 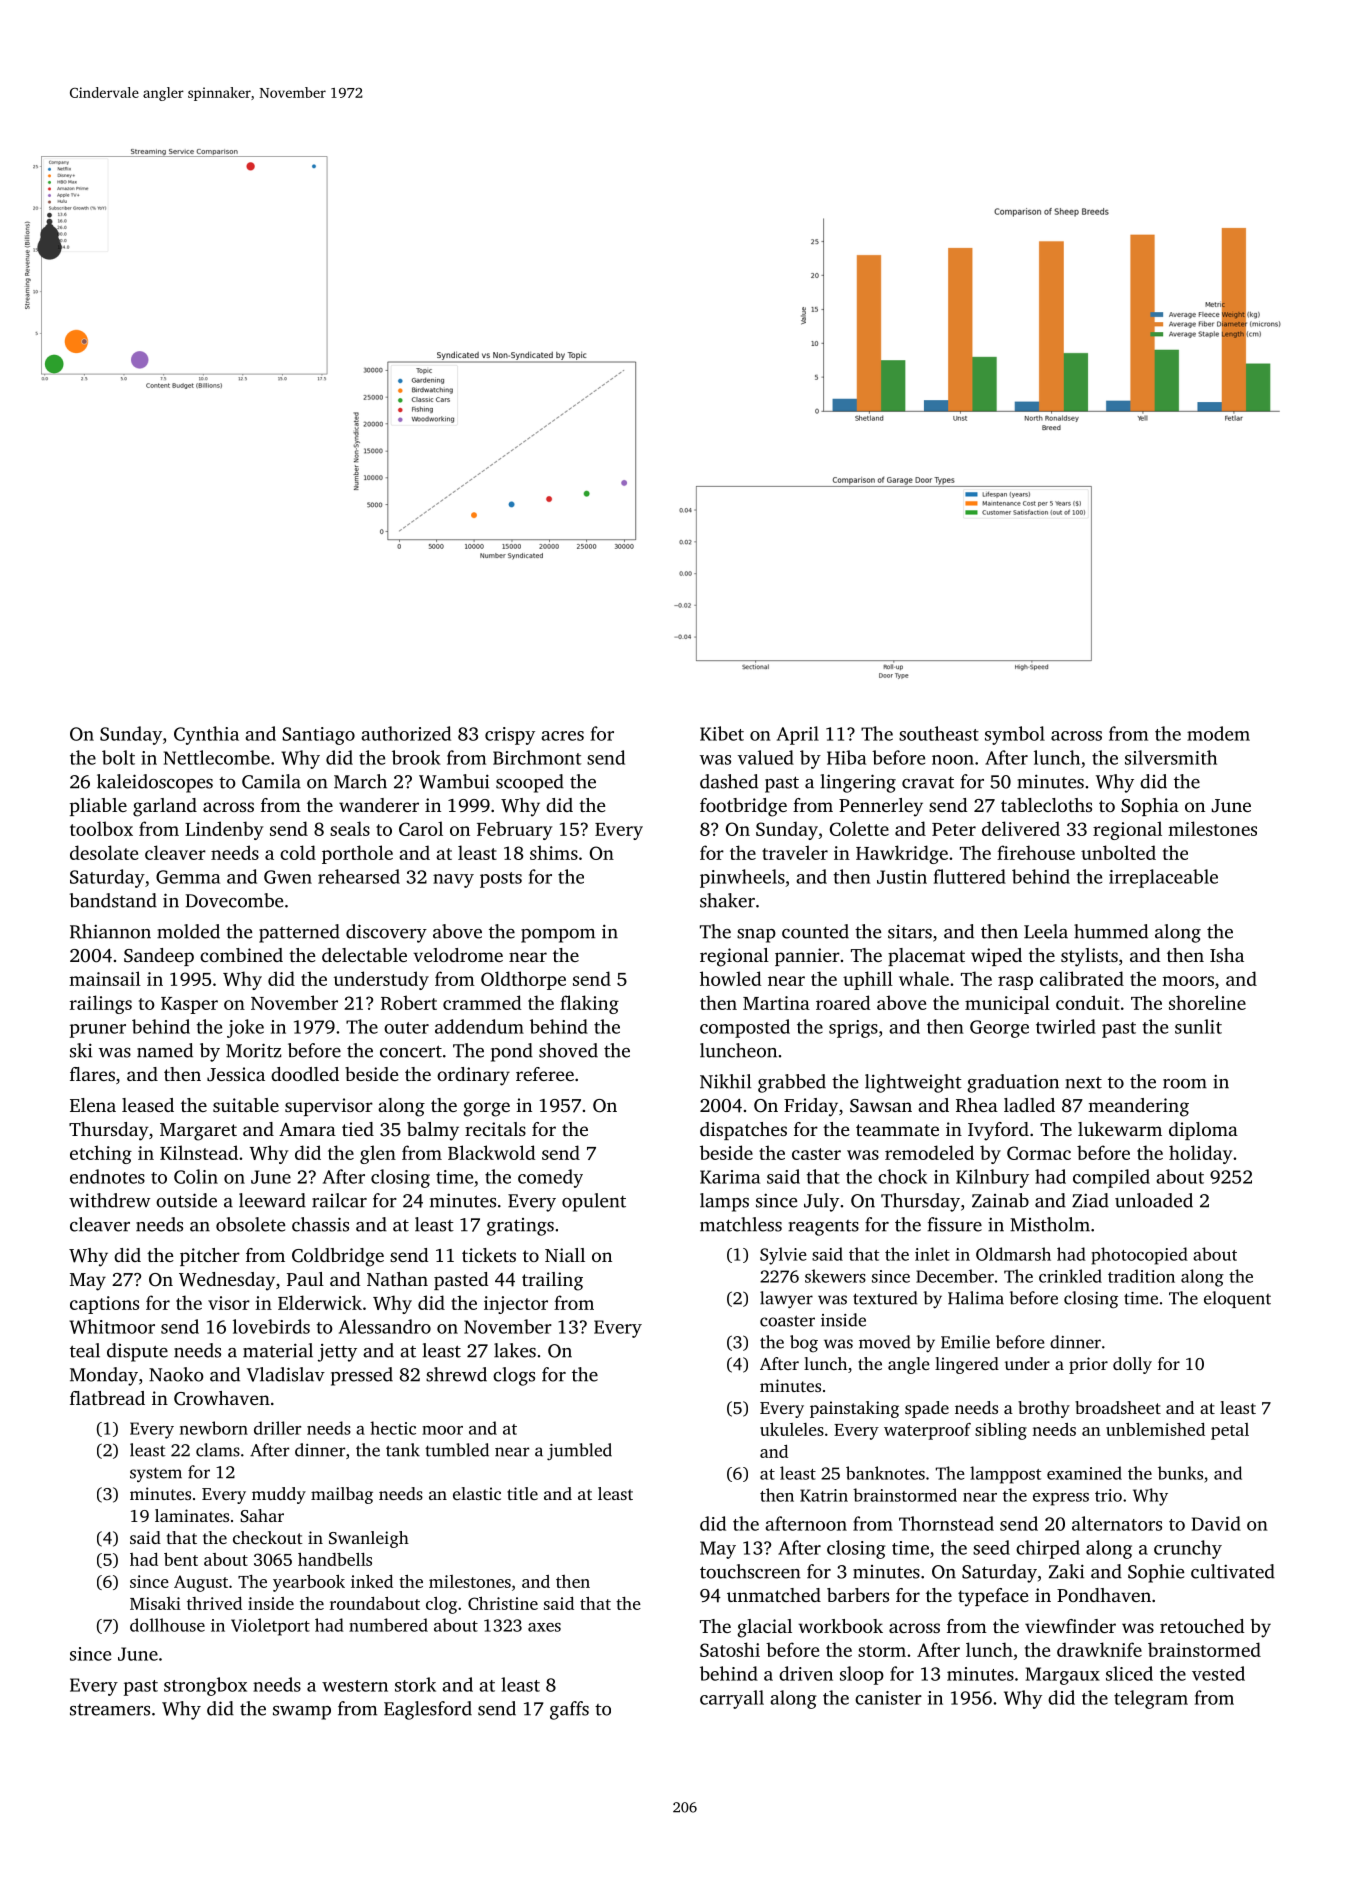 I want to click on gaffs, so click(x=569, y=1710).
